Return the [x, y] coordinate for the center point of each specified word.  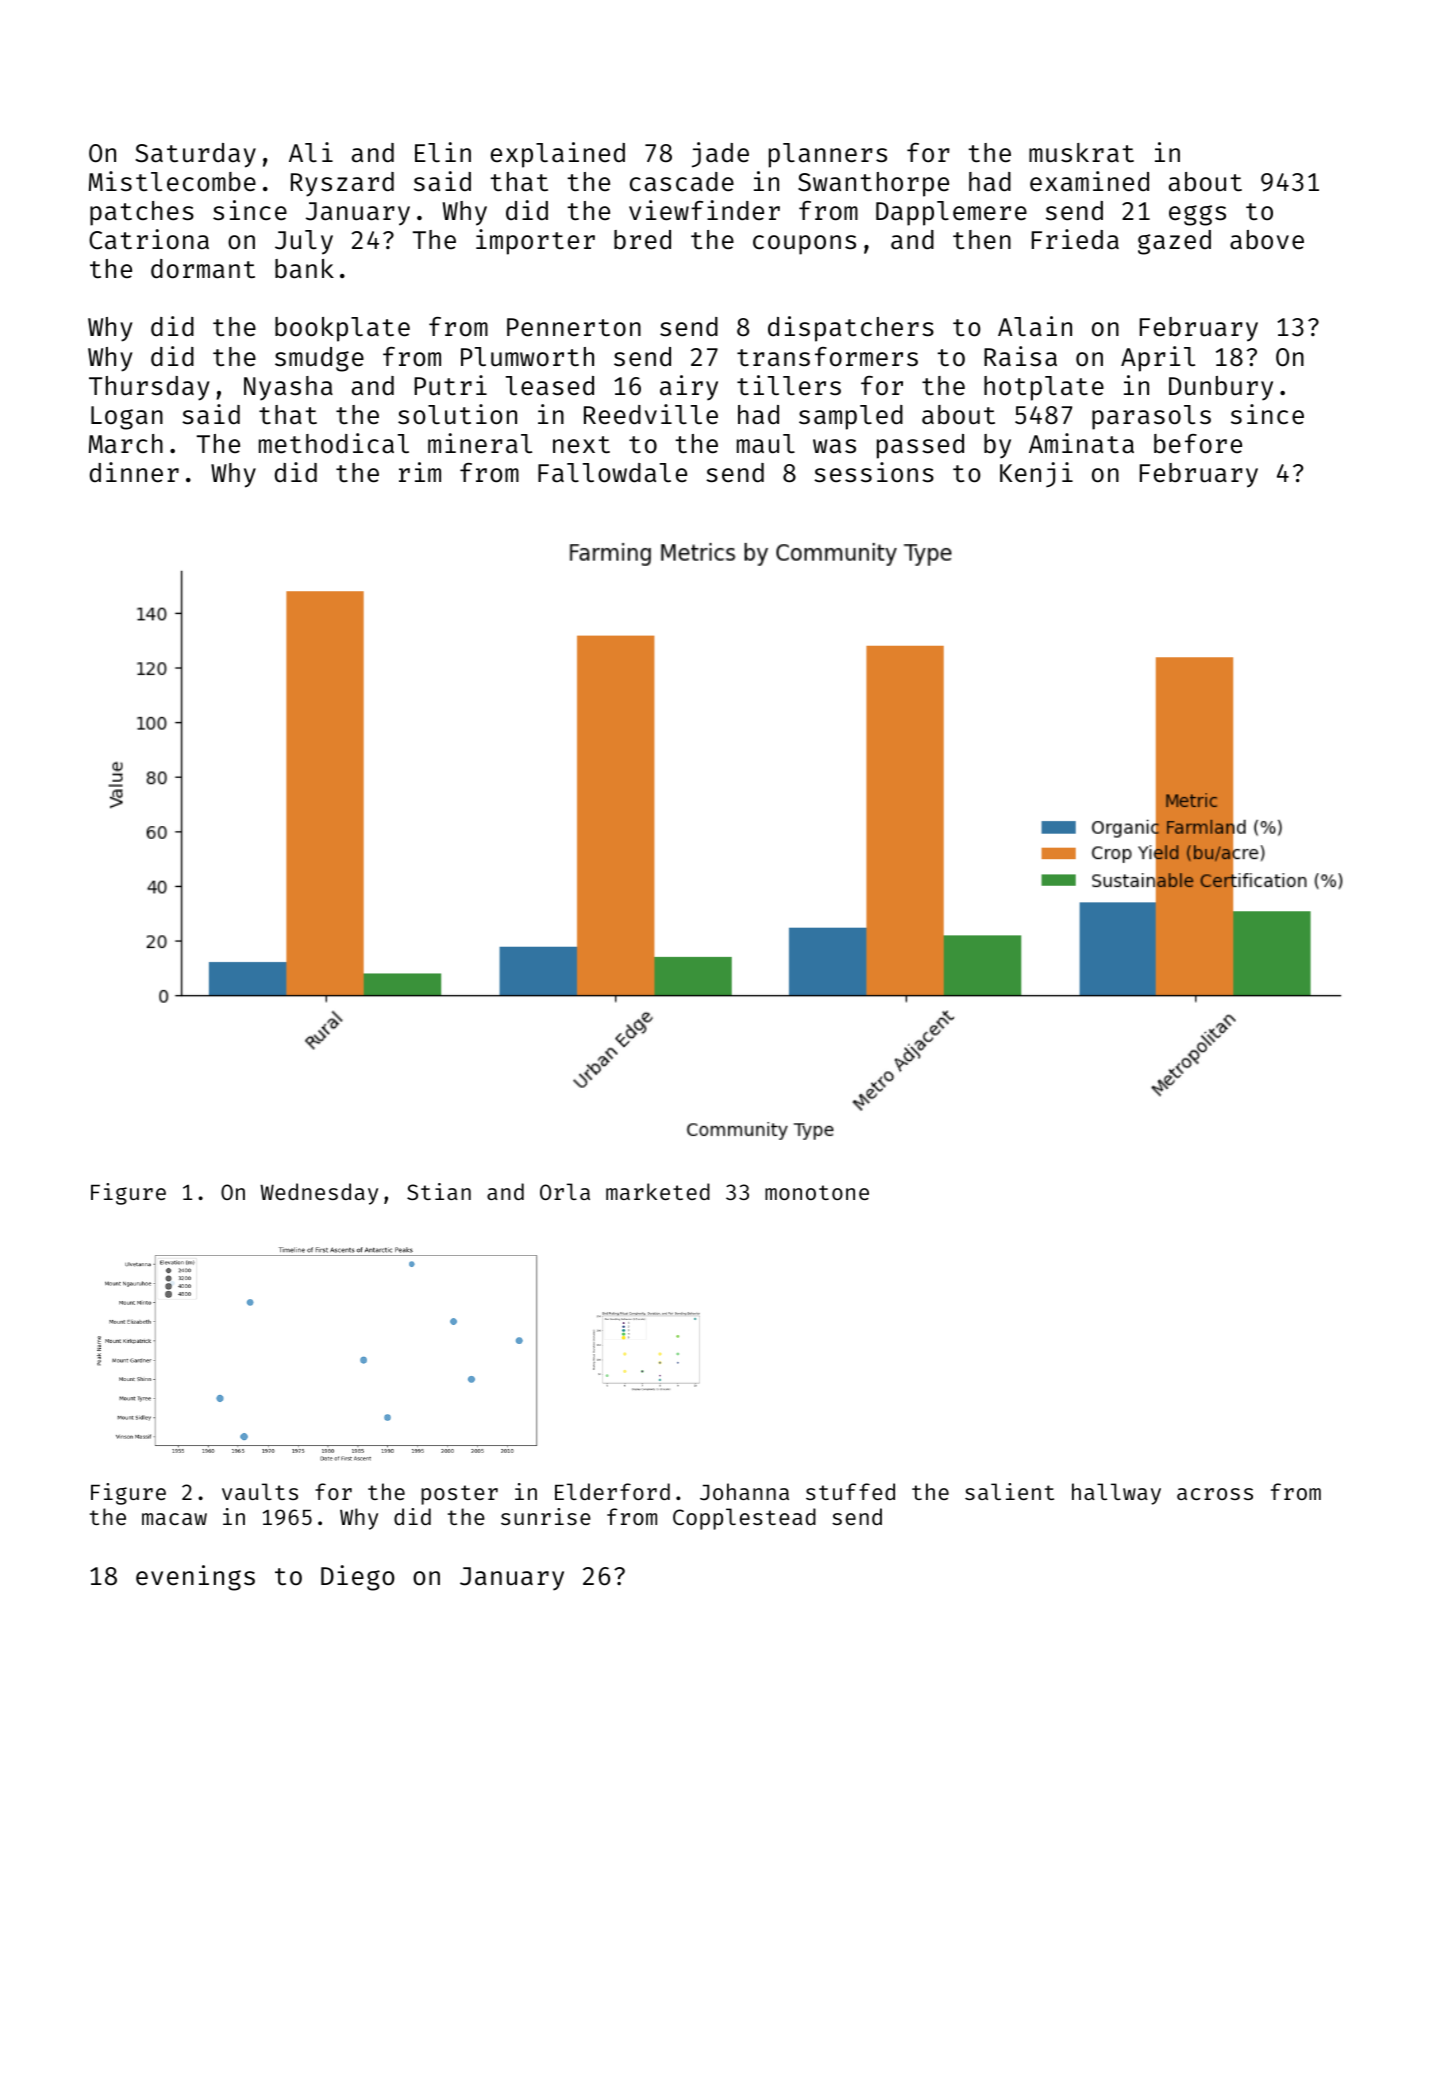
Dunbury [1221, 388]
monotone [817, 1192]
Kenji [1036, 475]
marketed [658, 1191]
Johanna [744, 1491]
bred [642, 240]
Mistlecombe [172, 181]
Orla [565, 1191]
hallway [1116, 1494]
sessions [874, 472]
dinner [134, 472]
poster [459, 1495]
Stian [439, 1191]
